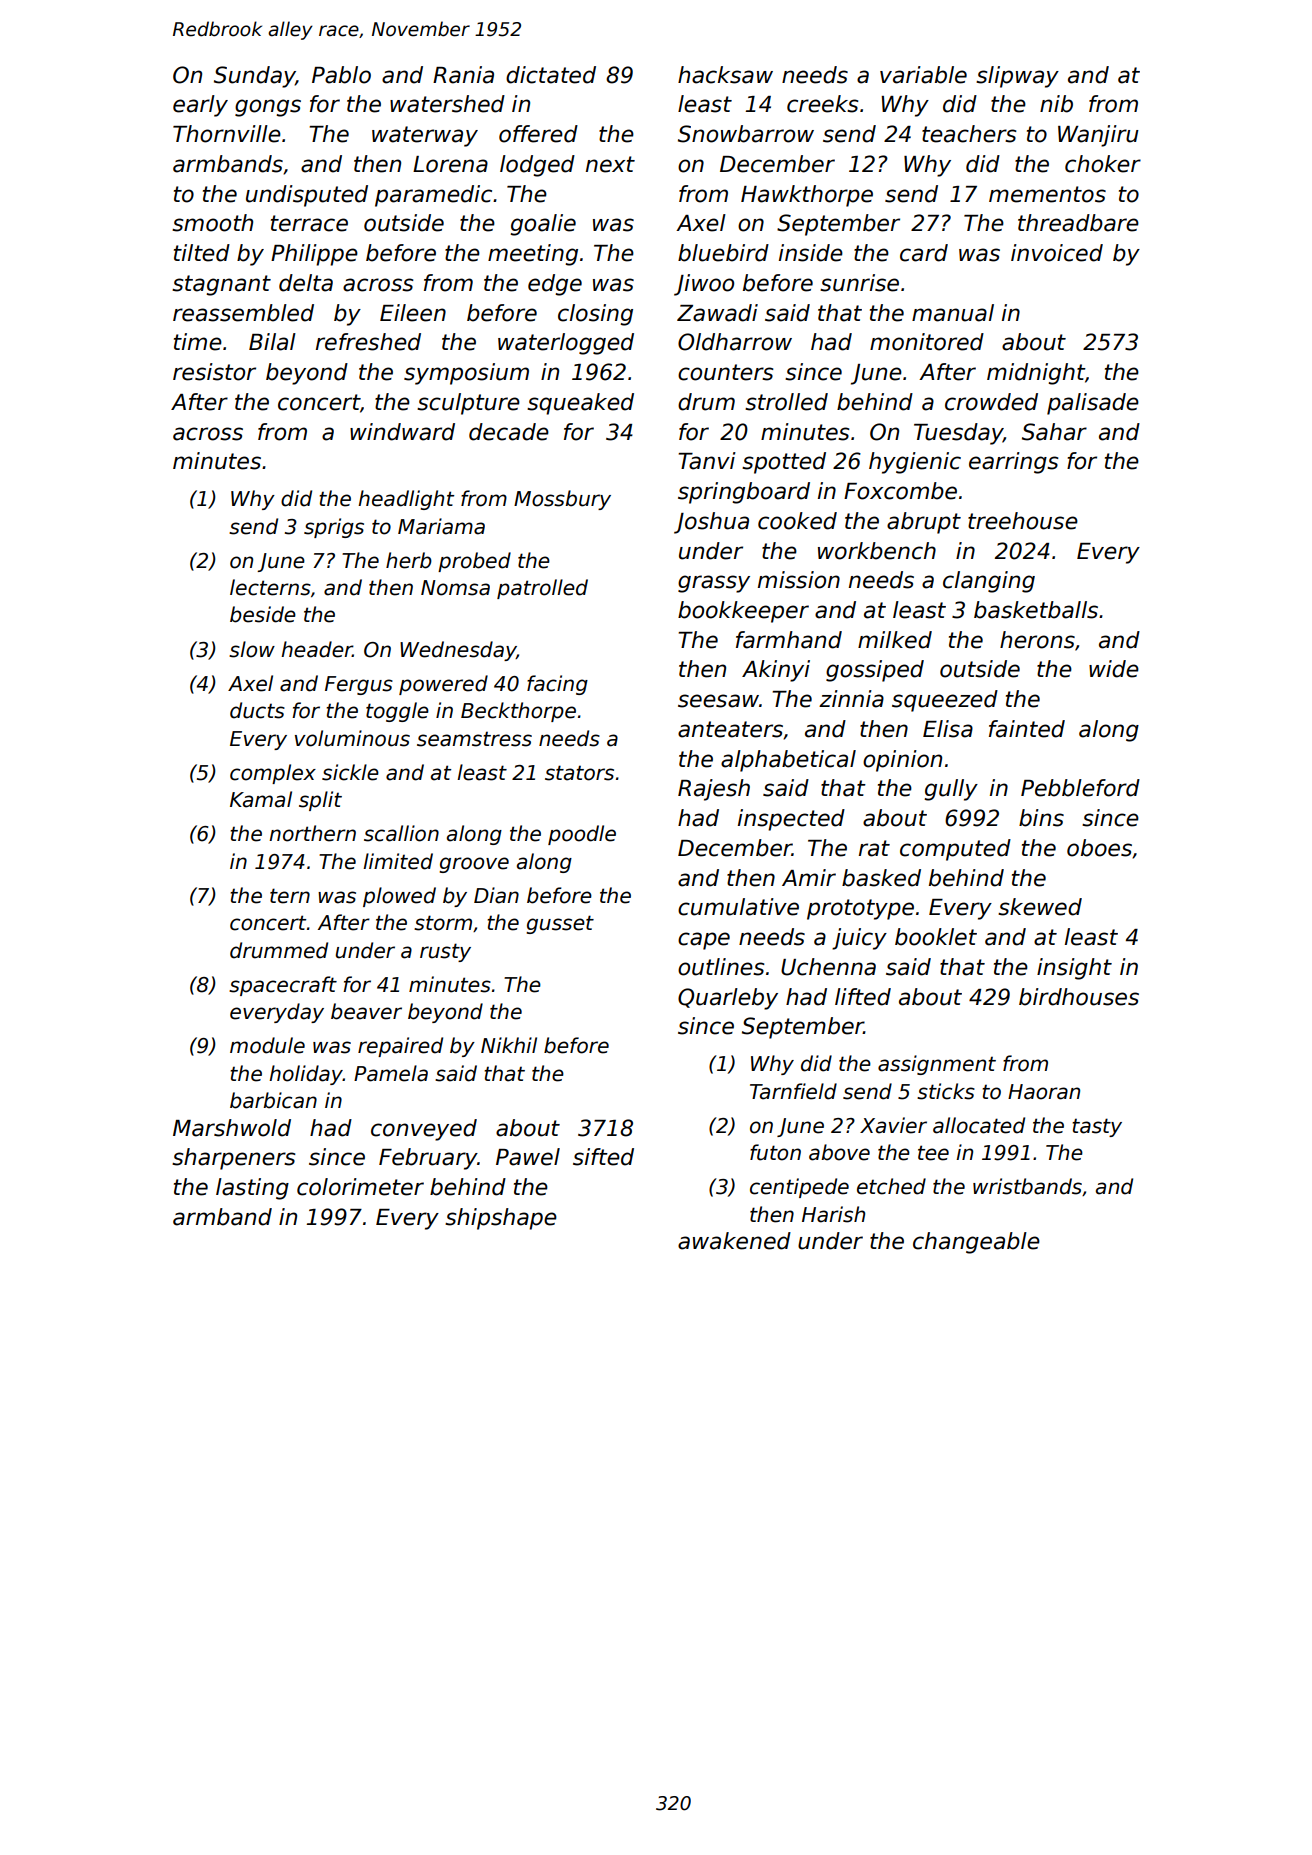  I want to click on dictated, so click(551, 75).
